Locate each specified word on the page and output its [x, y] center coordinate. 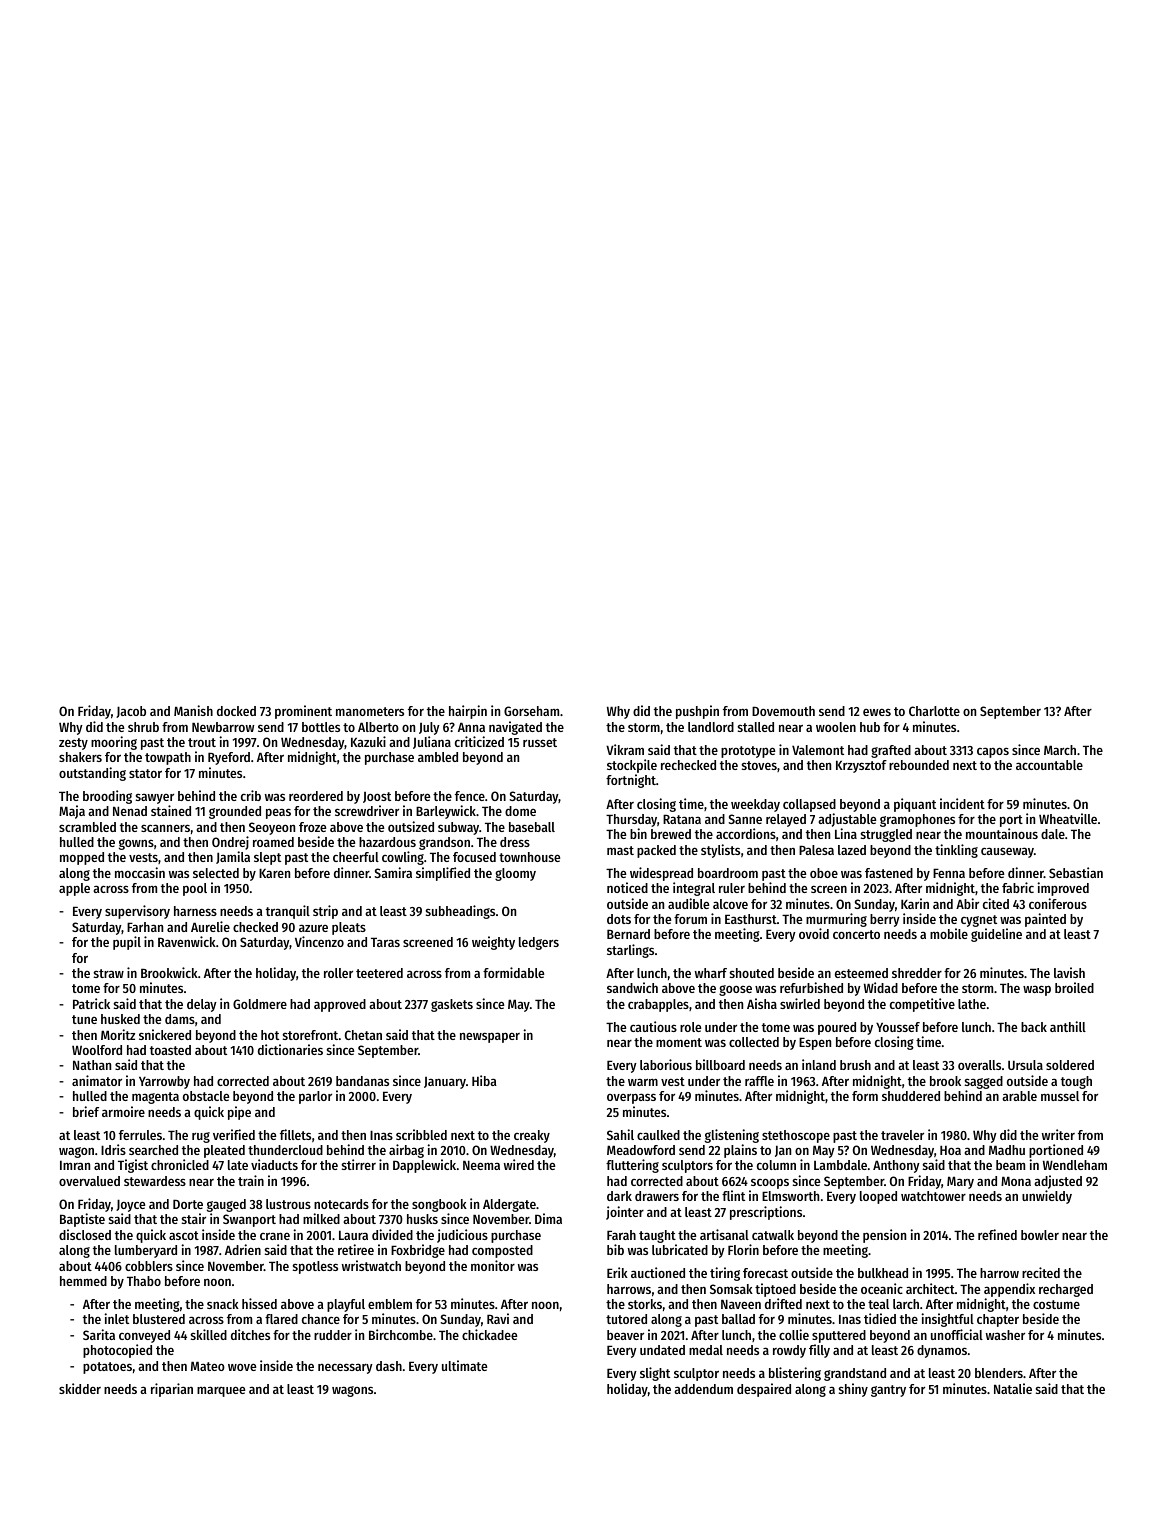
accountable [1049, 765]
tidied [880, 1318]
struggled [886, 835]
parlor [315, 1097]
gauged [226, 1205]
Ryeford [229, 758]
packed [656, 851]
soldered [1070, 1065]
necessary [345, 1368]
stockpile [632, 766]
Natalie [1013, 1388]
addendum [703, 1389]
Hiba [484, 1080]
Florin [743, 1249]
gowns [136, 844]
